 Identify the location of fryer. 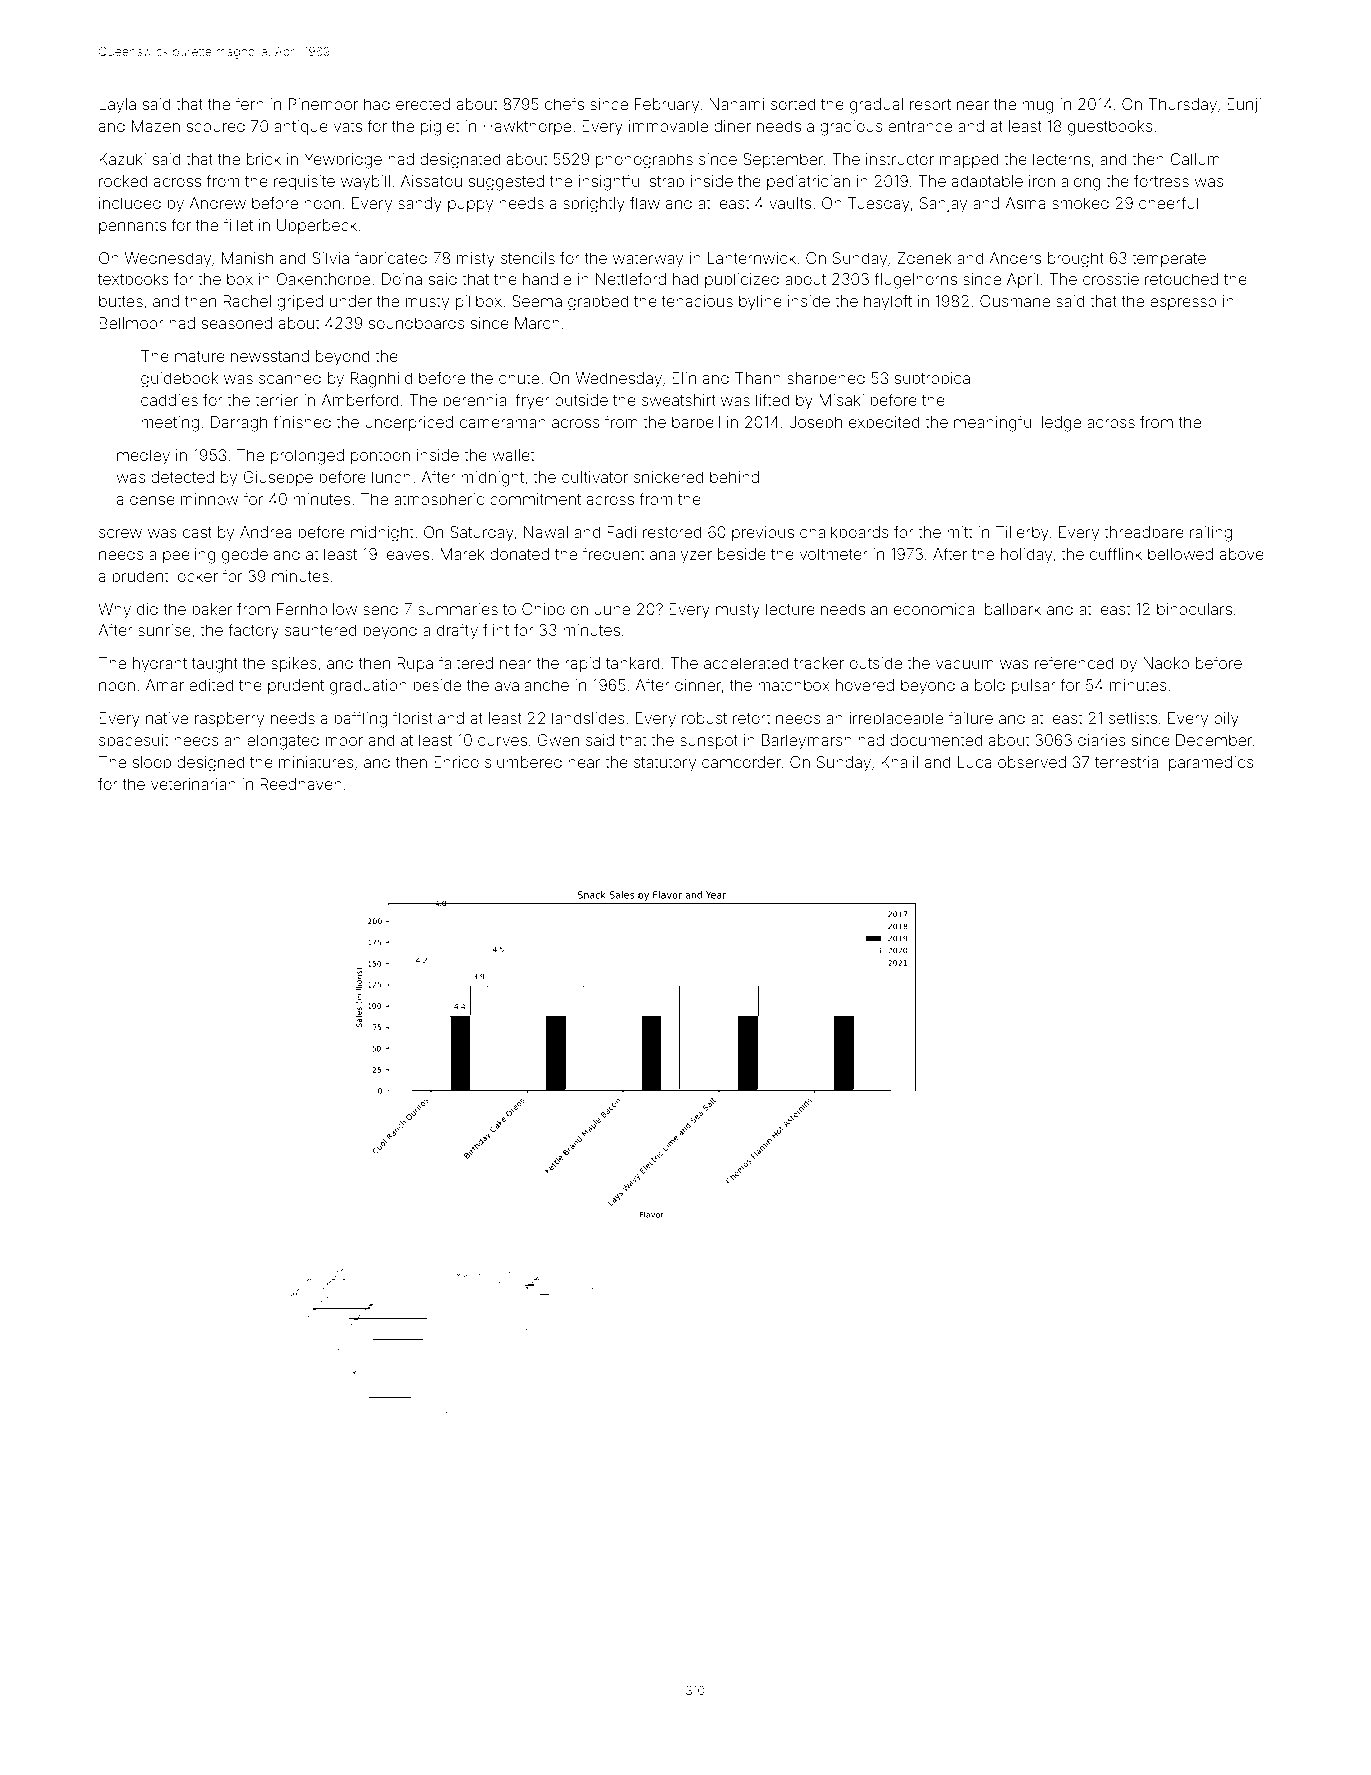
(532, 401).
